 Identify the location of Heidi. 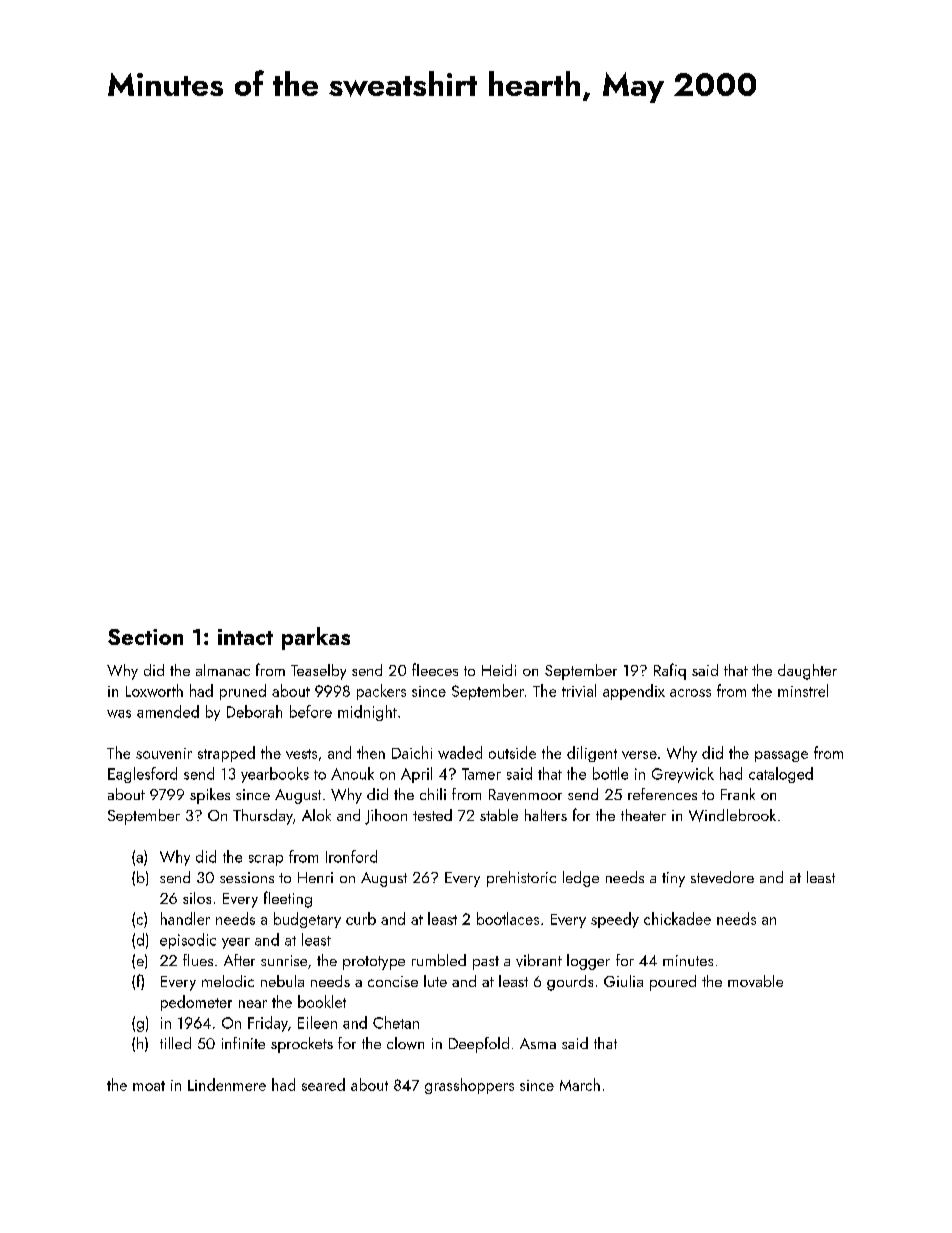
(499, 670).
